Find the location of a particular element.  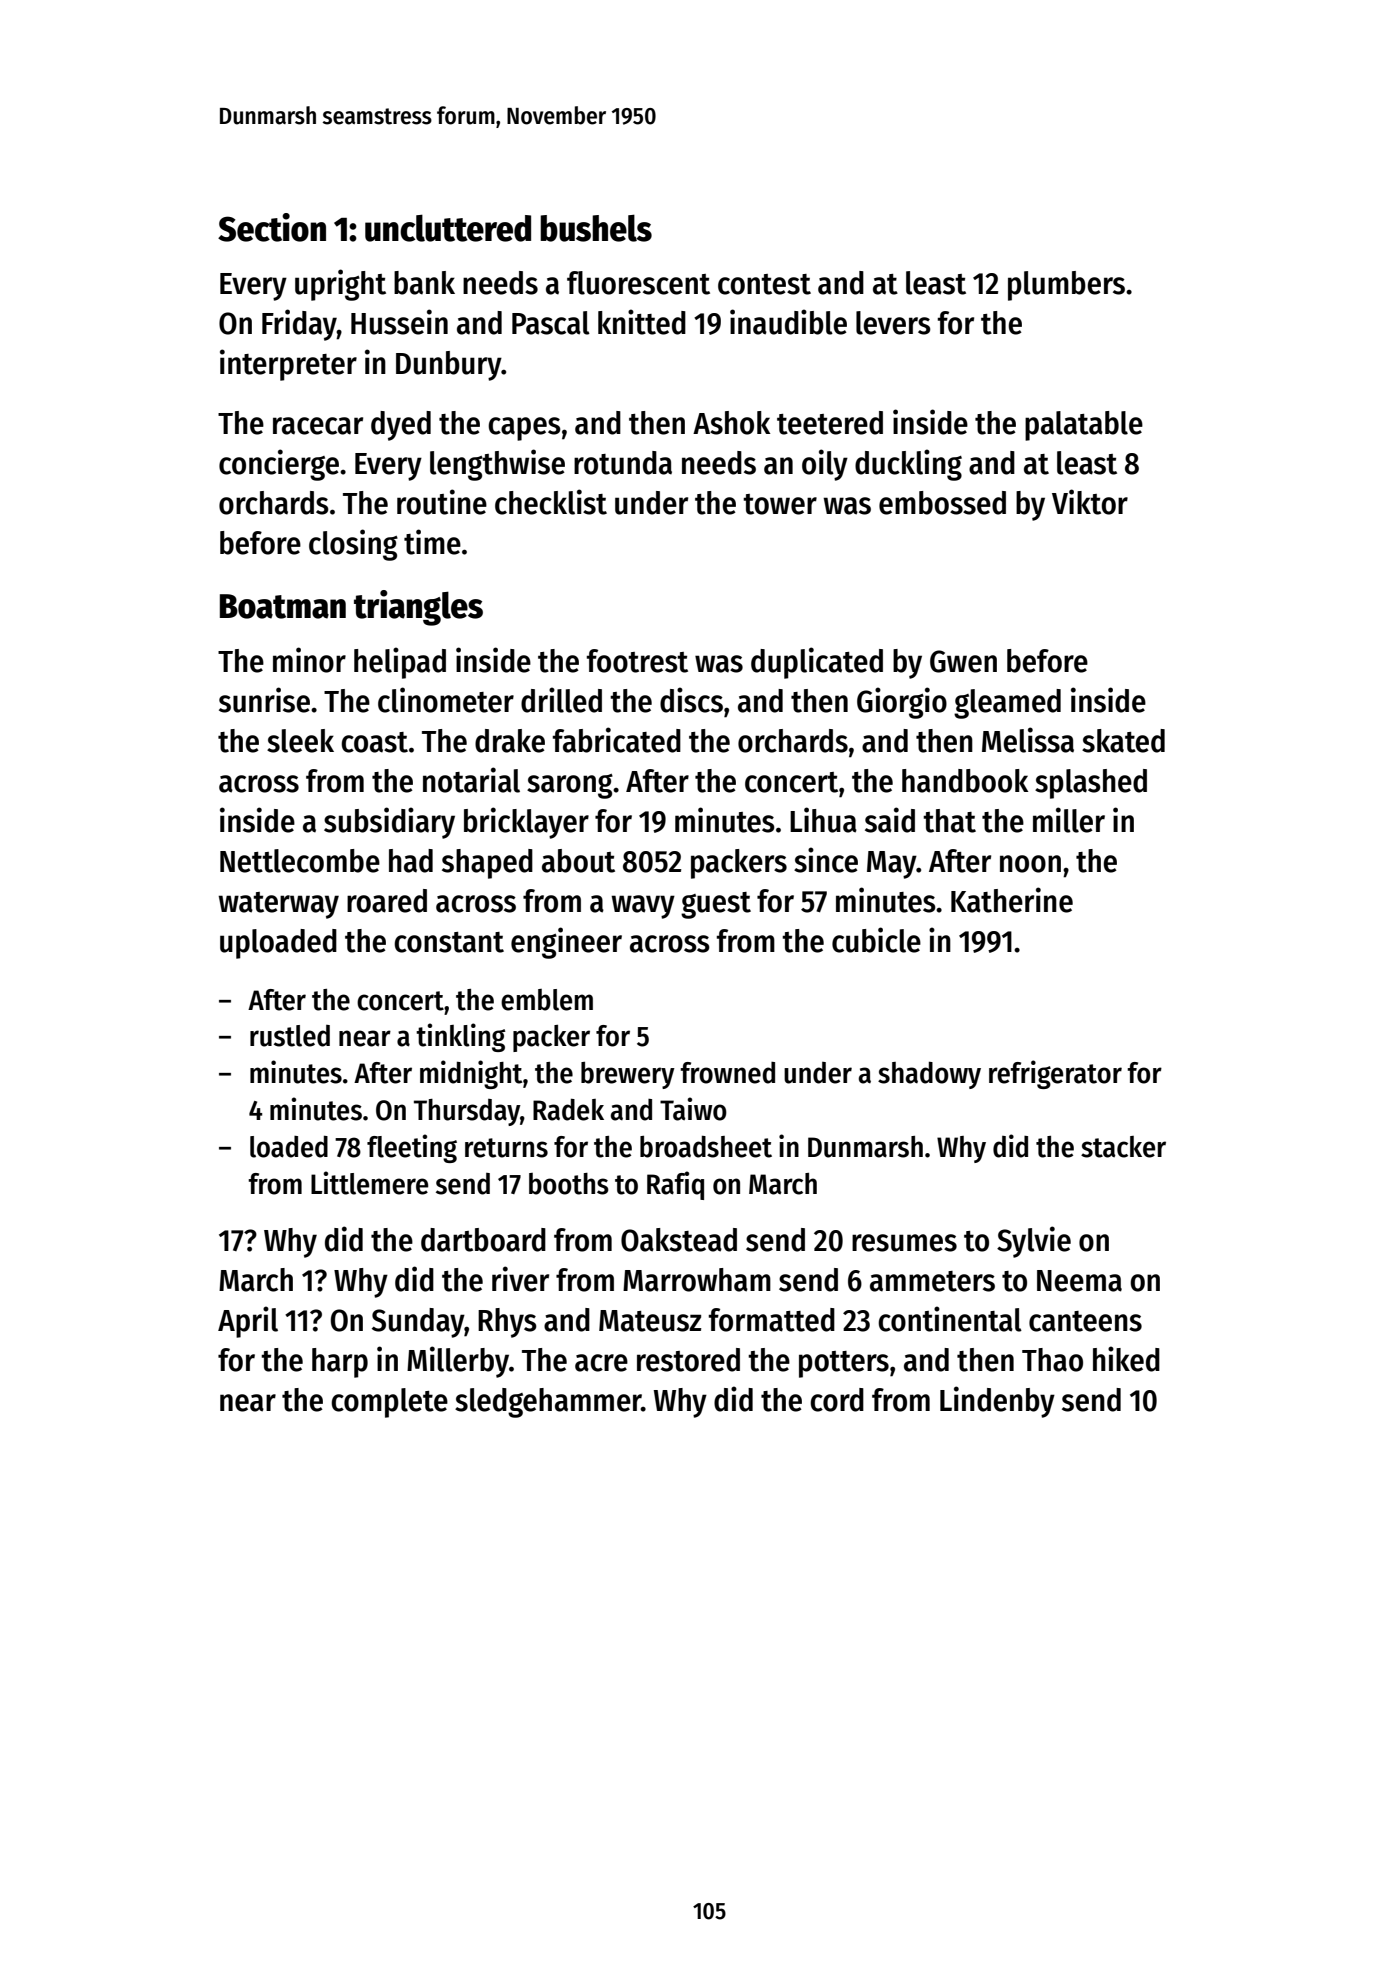

stacker is located at coordinates (1123, 1147).
